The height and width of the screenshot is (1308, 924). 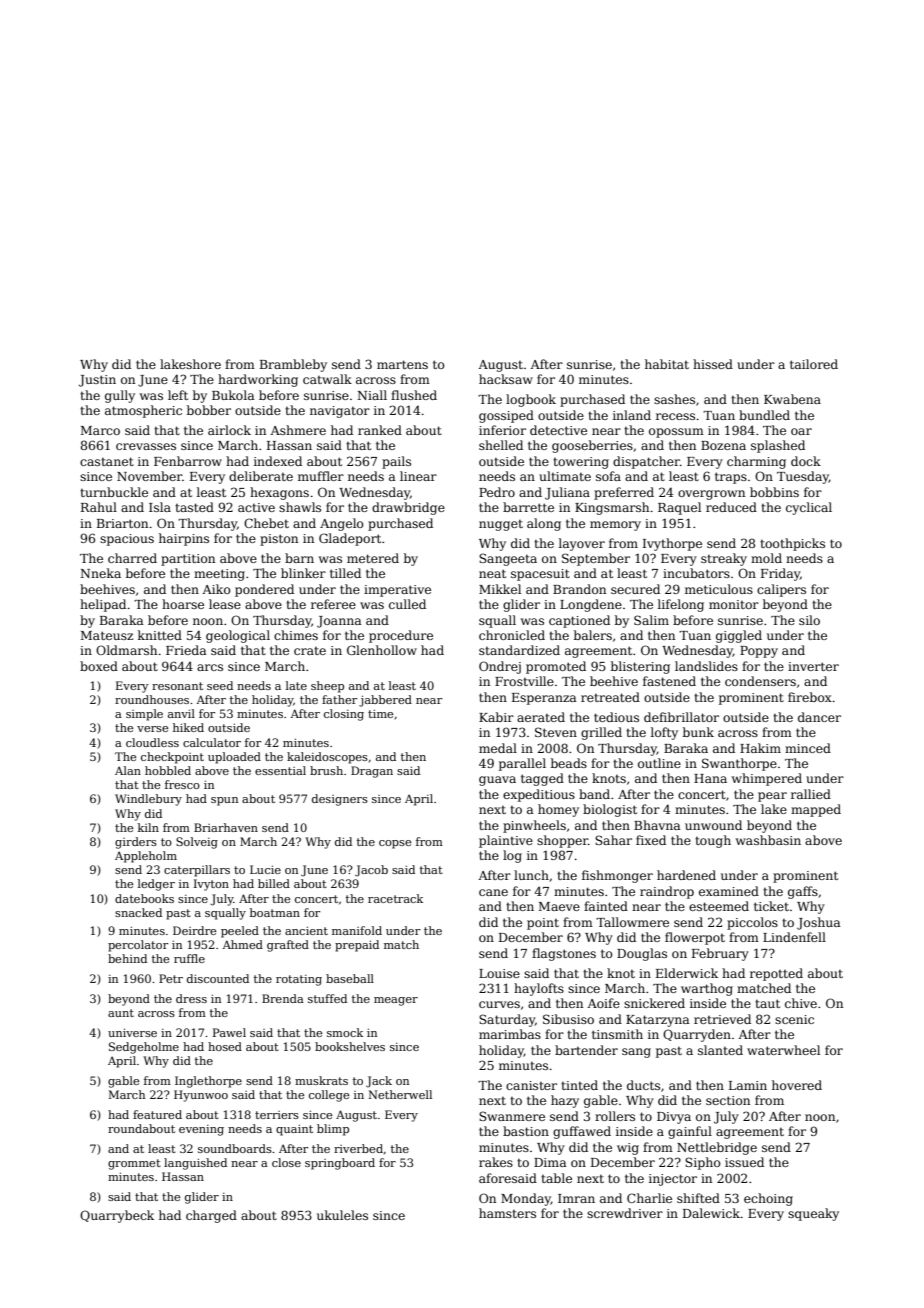 I want to click on drawbridge, so click(x=408, y=508).
